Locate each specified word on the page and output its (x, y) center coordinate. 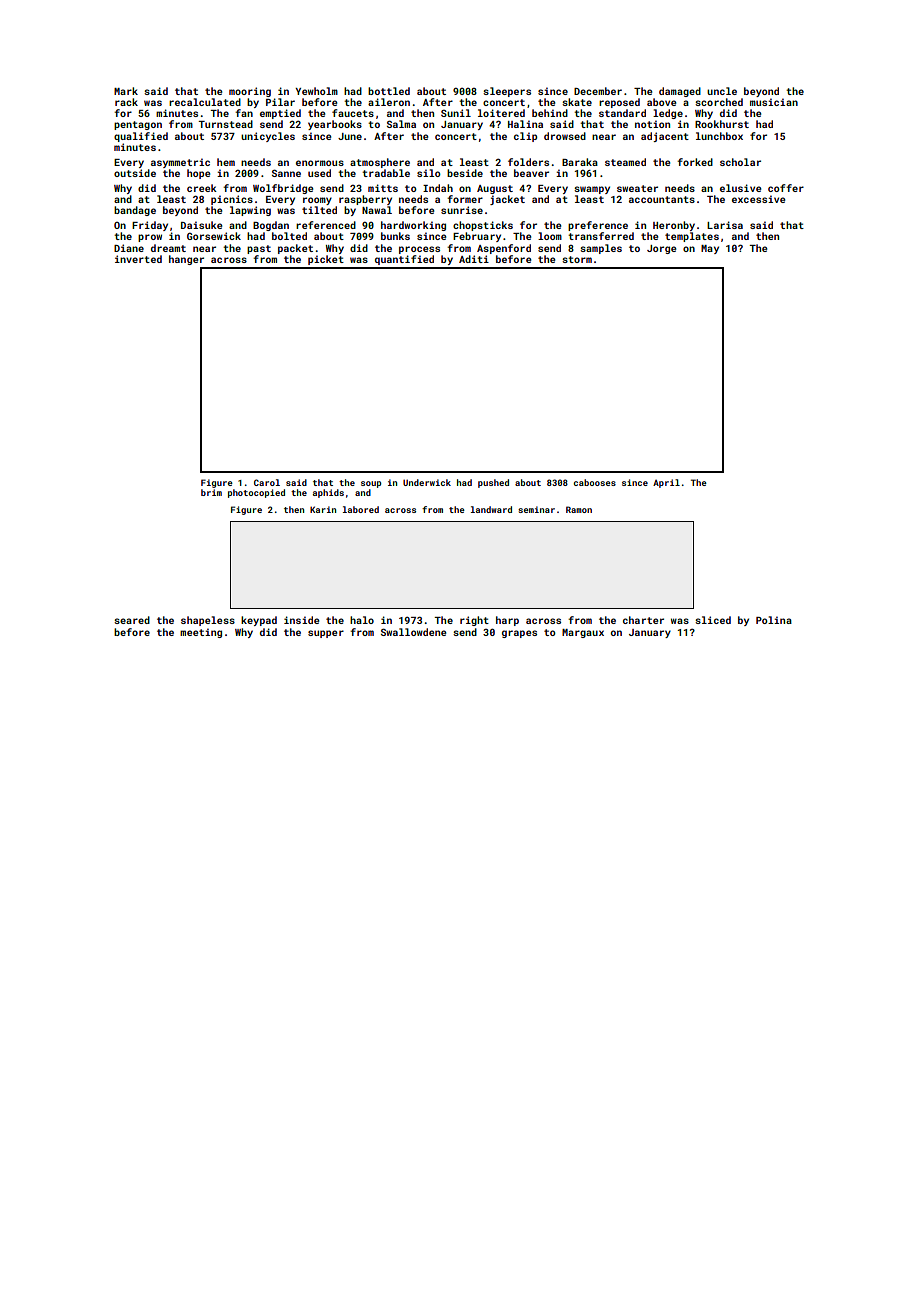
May (710, 249)
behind (550, 113)
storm (577, 259)
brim (211, 492)
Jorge (661, 249)
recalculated (205, 102)
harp (507, 621)
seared (132, 620)
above (661, 102)
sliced (713, 620)
